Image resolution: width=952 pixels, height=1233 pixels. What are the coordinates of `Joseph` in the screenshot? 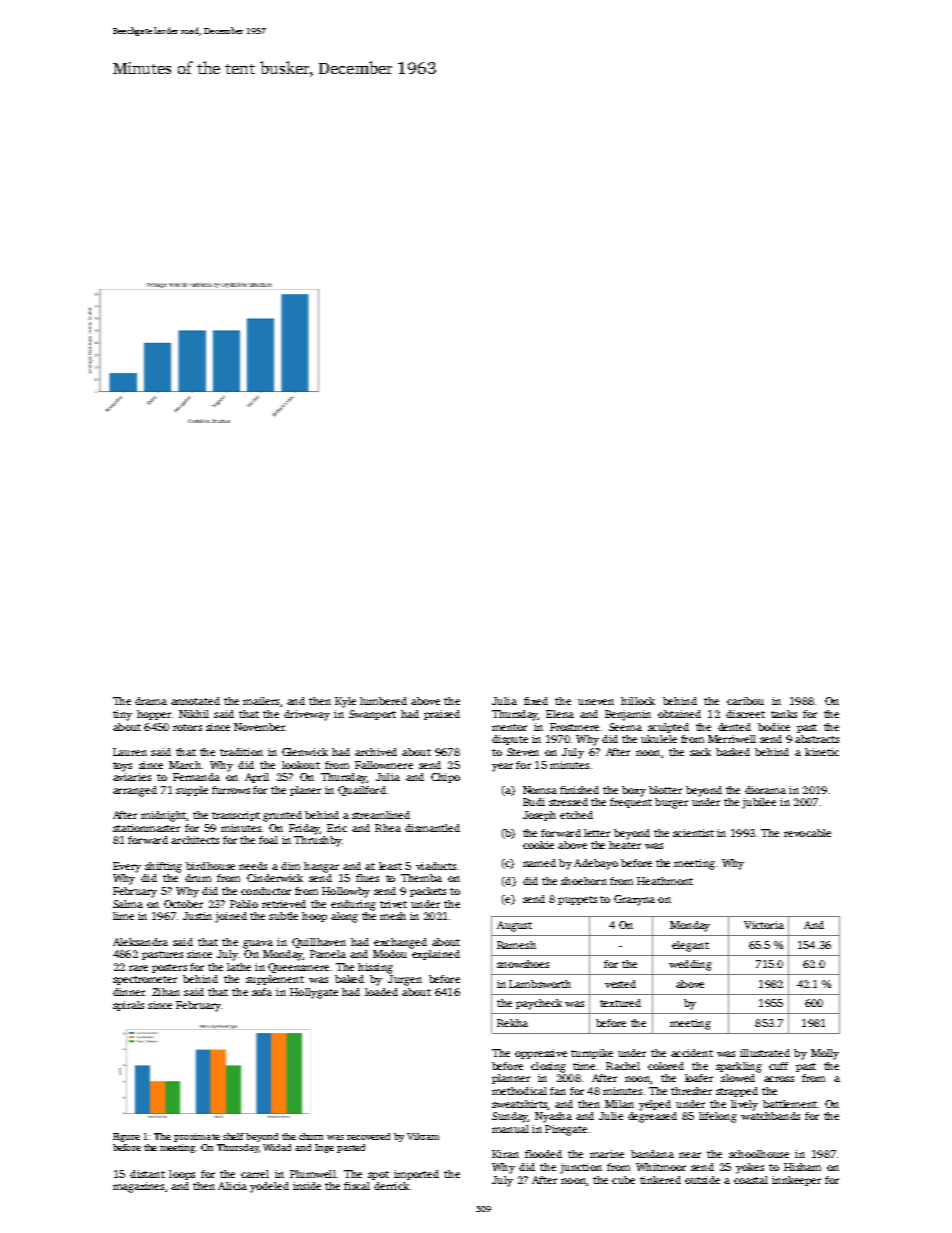 It's located at (539, 816).
